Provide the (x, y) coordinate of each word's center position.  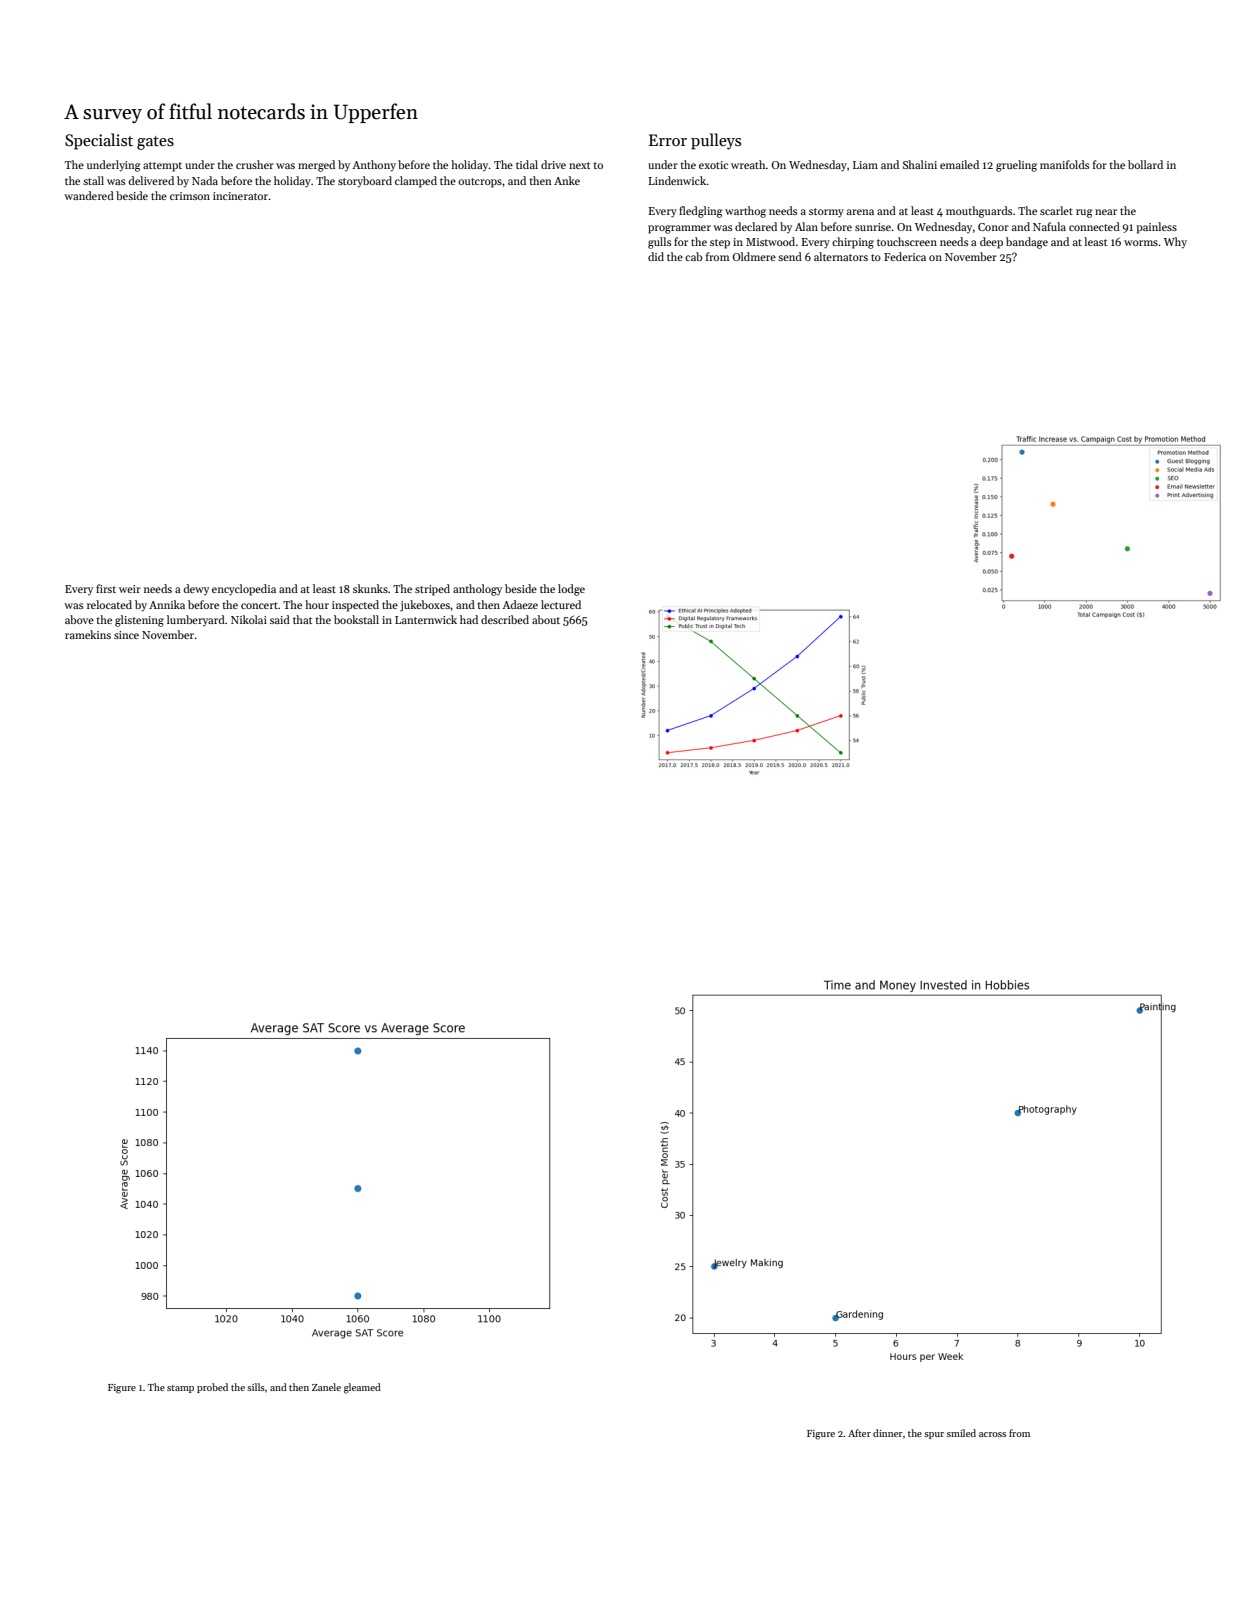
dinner (888, 1433)
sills (256, 1387)
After (859, 1433)
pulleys (716, 141)
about (546, 619)
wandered (89, 195)
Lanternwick (426, 619)
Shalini (920, 164)
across (992, 1434)
